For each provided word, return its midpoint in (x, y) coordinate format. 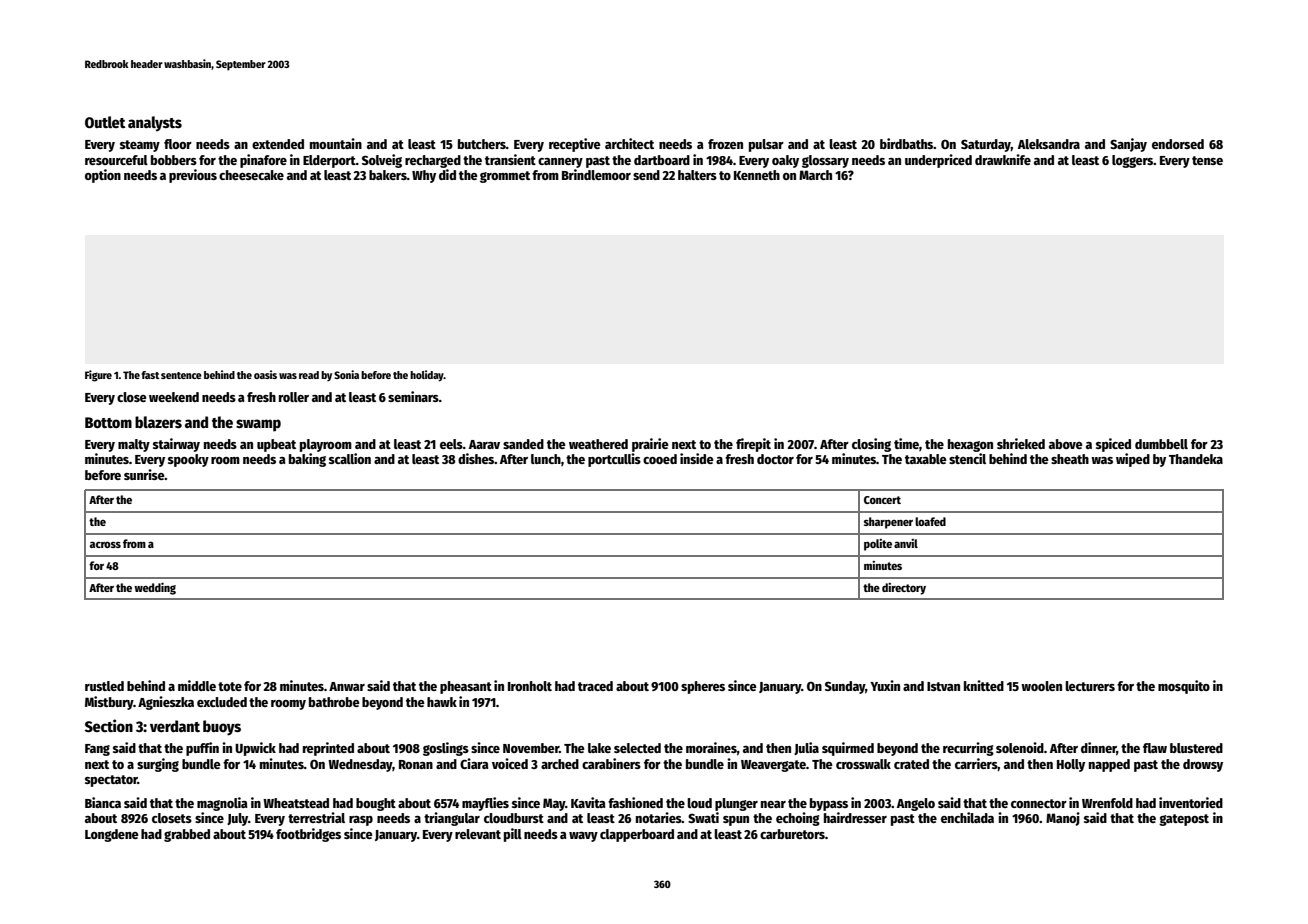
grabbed (187, 835)
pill (513, 835)
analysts (155, 124)
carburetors (792, 834)
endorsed (1178, 144)
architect (629, 143)
